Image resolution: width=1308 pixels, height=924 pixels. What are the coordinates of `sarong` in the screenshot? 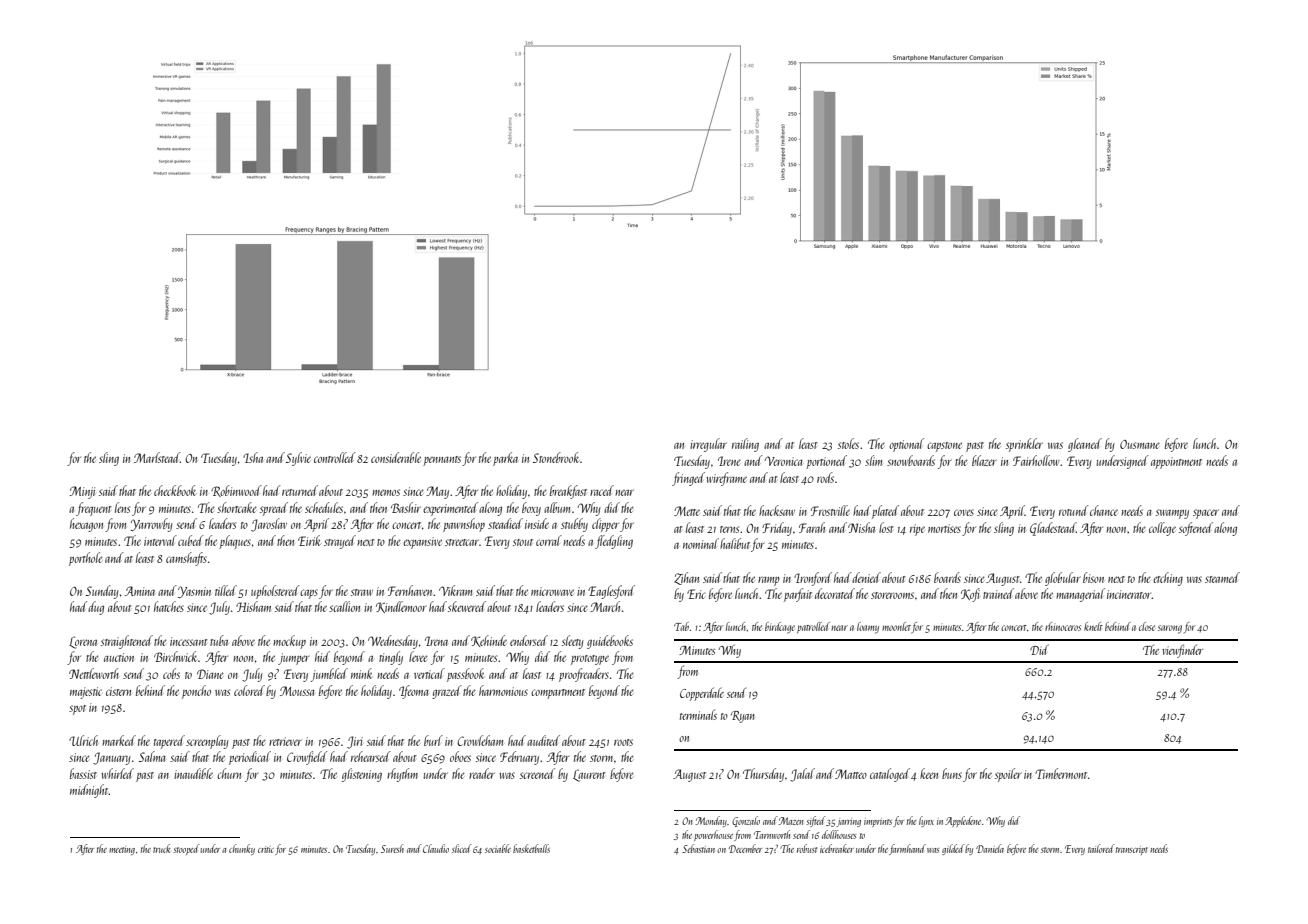 It's located at (1170, 629).
